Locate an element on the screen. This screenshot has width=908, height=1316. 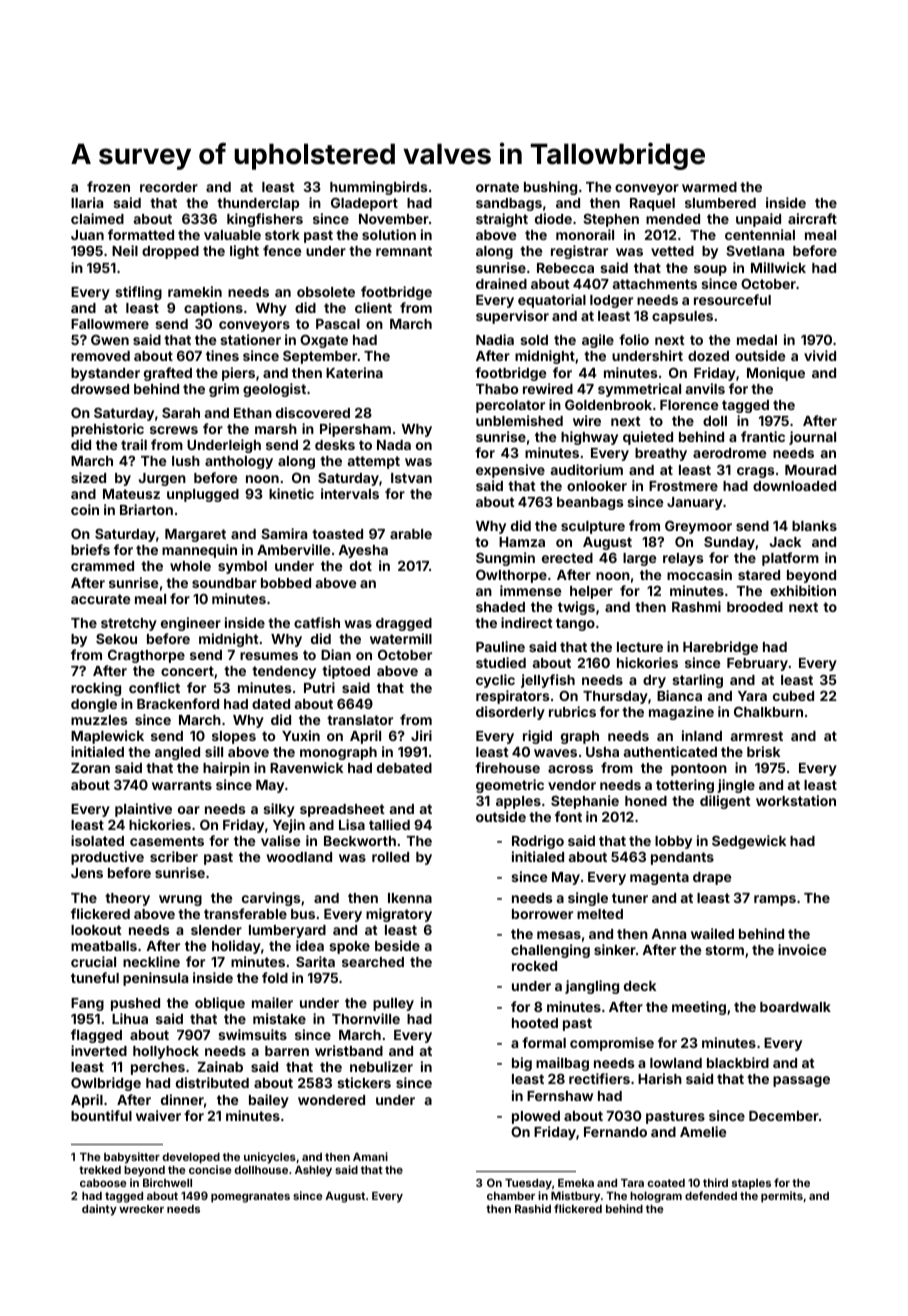
hummingbirds is located at coordinates (379, 188).
